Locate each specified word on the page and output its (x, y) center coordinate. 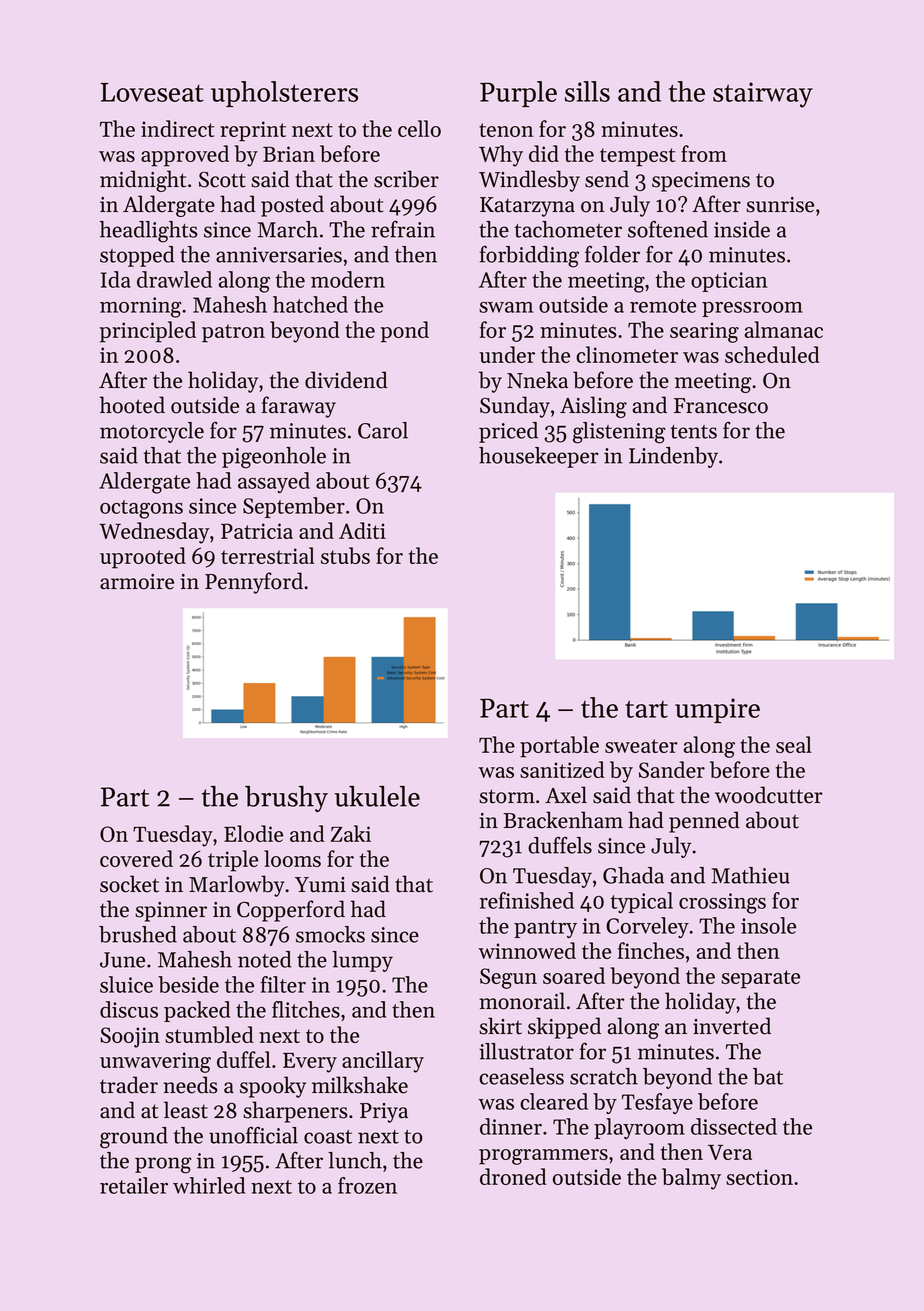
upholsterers (284, 94)
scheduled (772, 354)
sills (587, 91)
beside (188, 984)
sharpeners (295, 1112)
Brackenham (563, 820)
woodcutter (769, 795)
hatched (310, 304)
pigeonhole (274, 458)
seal (794, 744)
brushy (286, 799)
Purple (518, 94)
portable (559, 747)
